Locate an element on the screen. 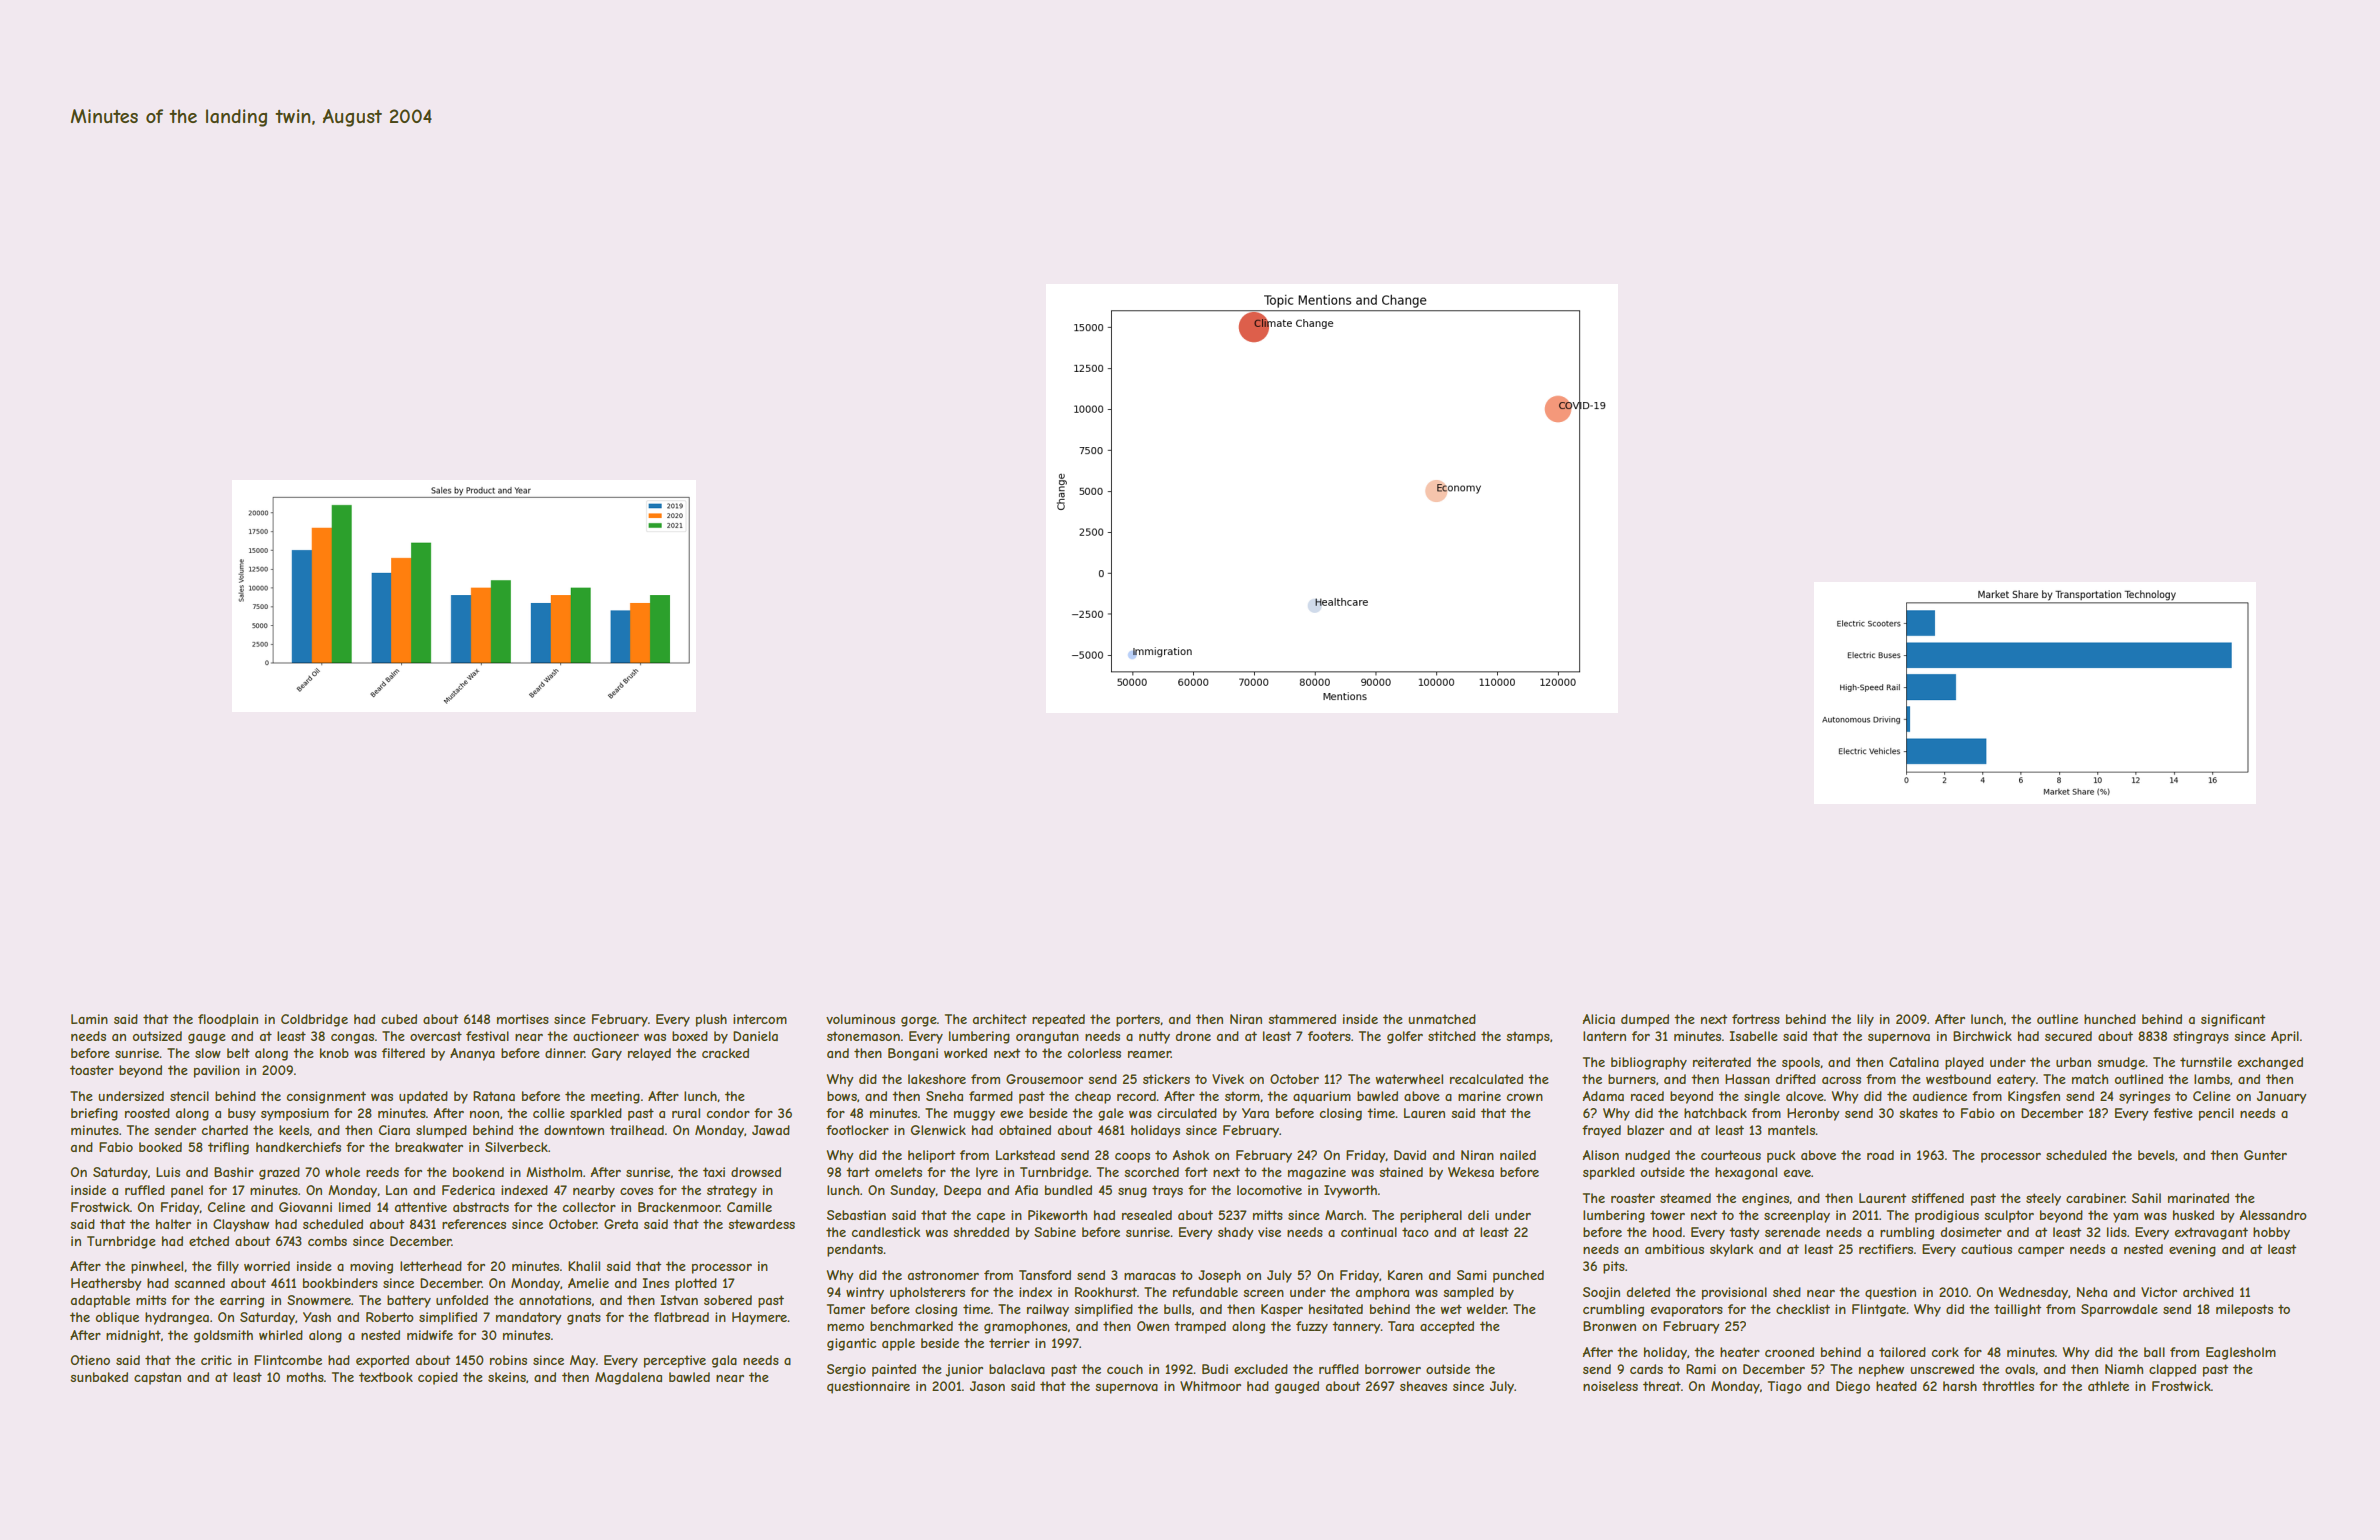 The width and height of the screenshot is (2380, 1540). pavilion is located at coordinates (217, 1071).
